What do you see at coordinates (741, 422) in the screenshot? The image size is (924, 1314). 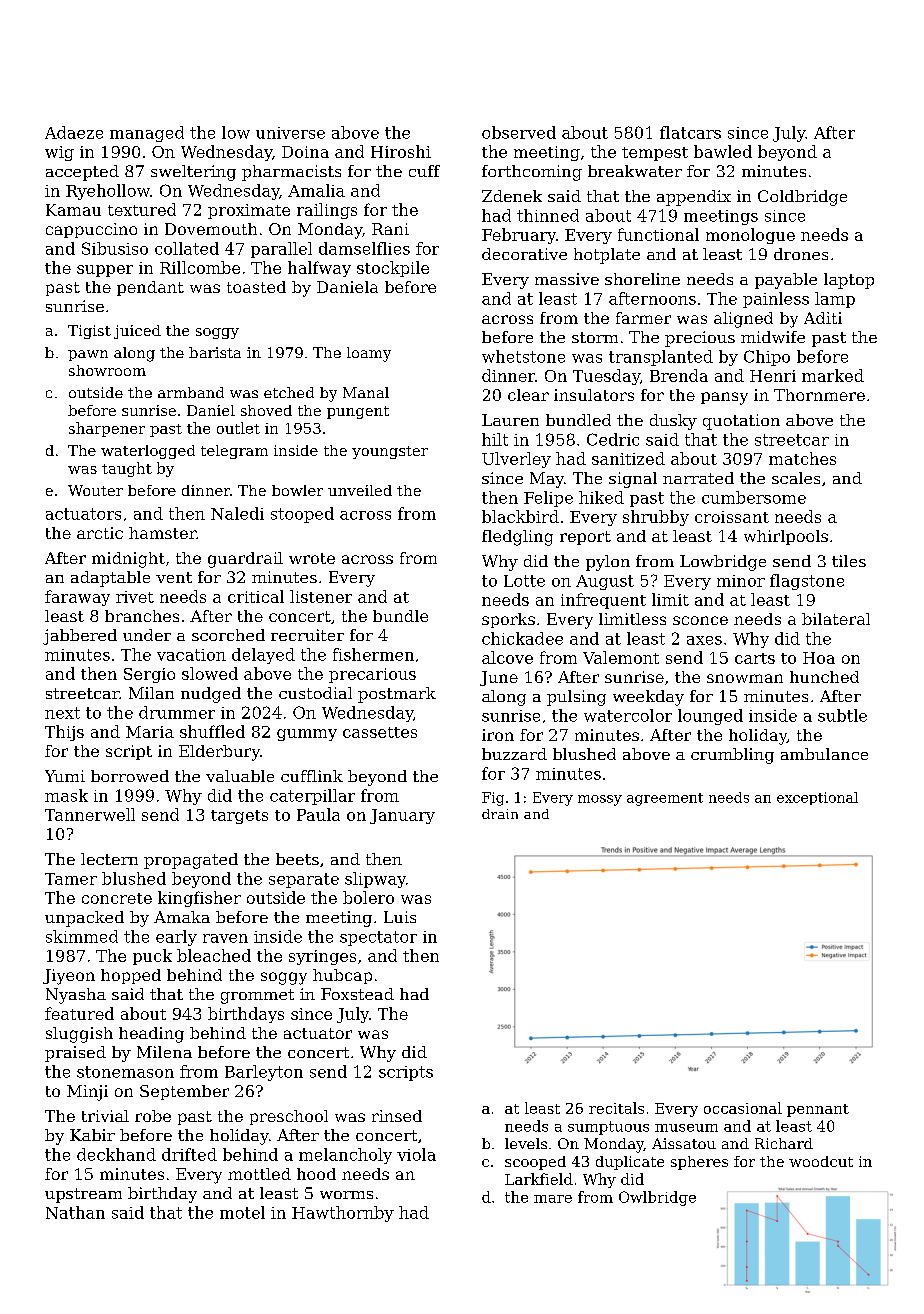 I see `quotation` at bounding box center [741, 422].
